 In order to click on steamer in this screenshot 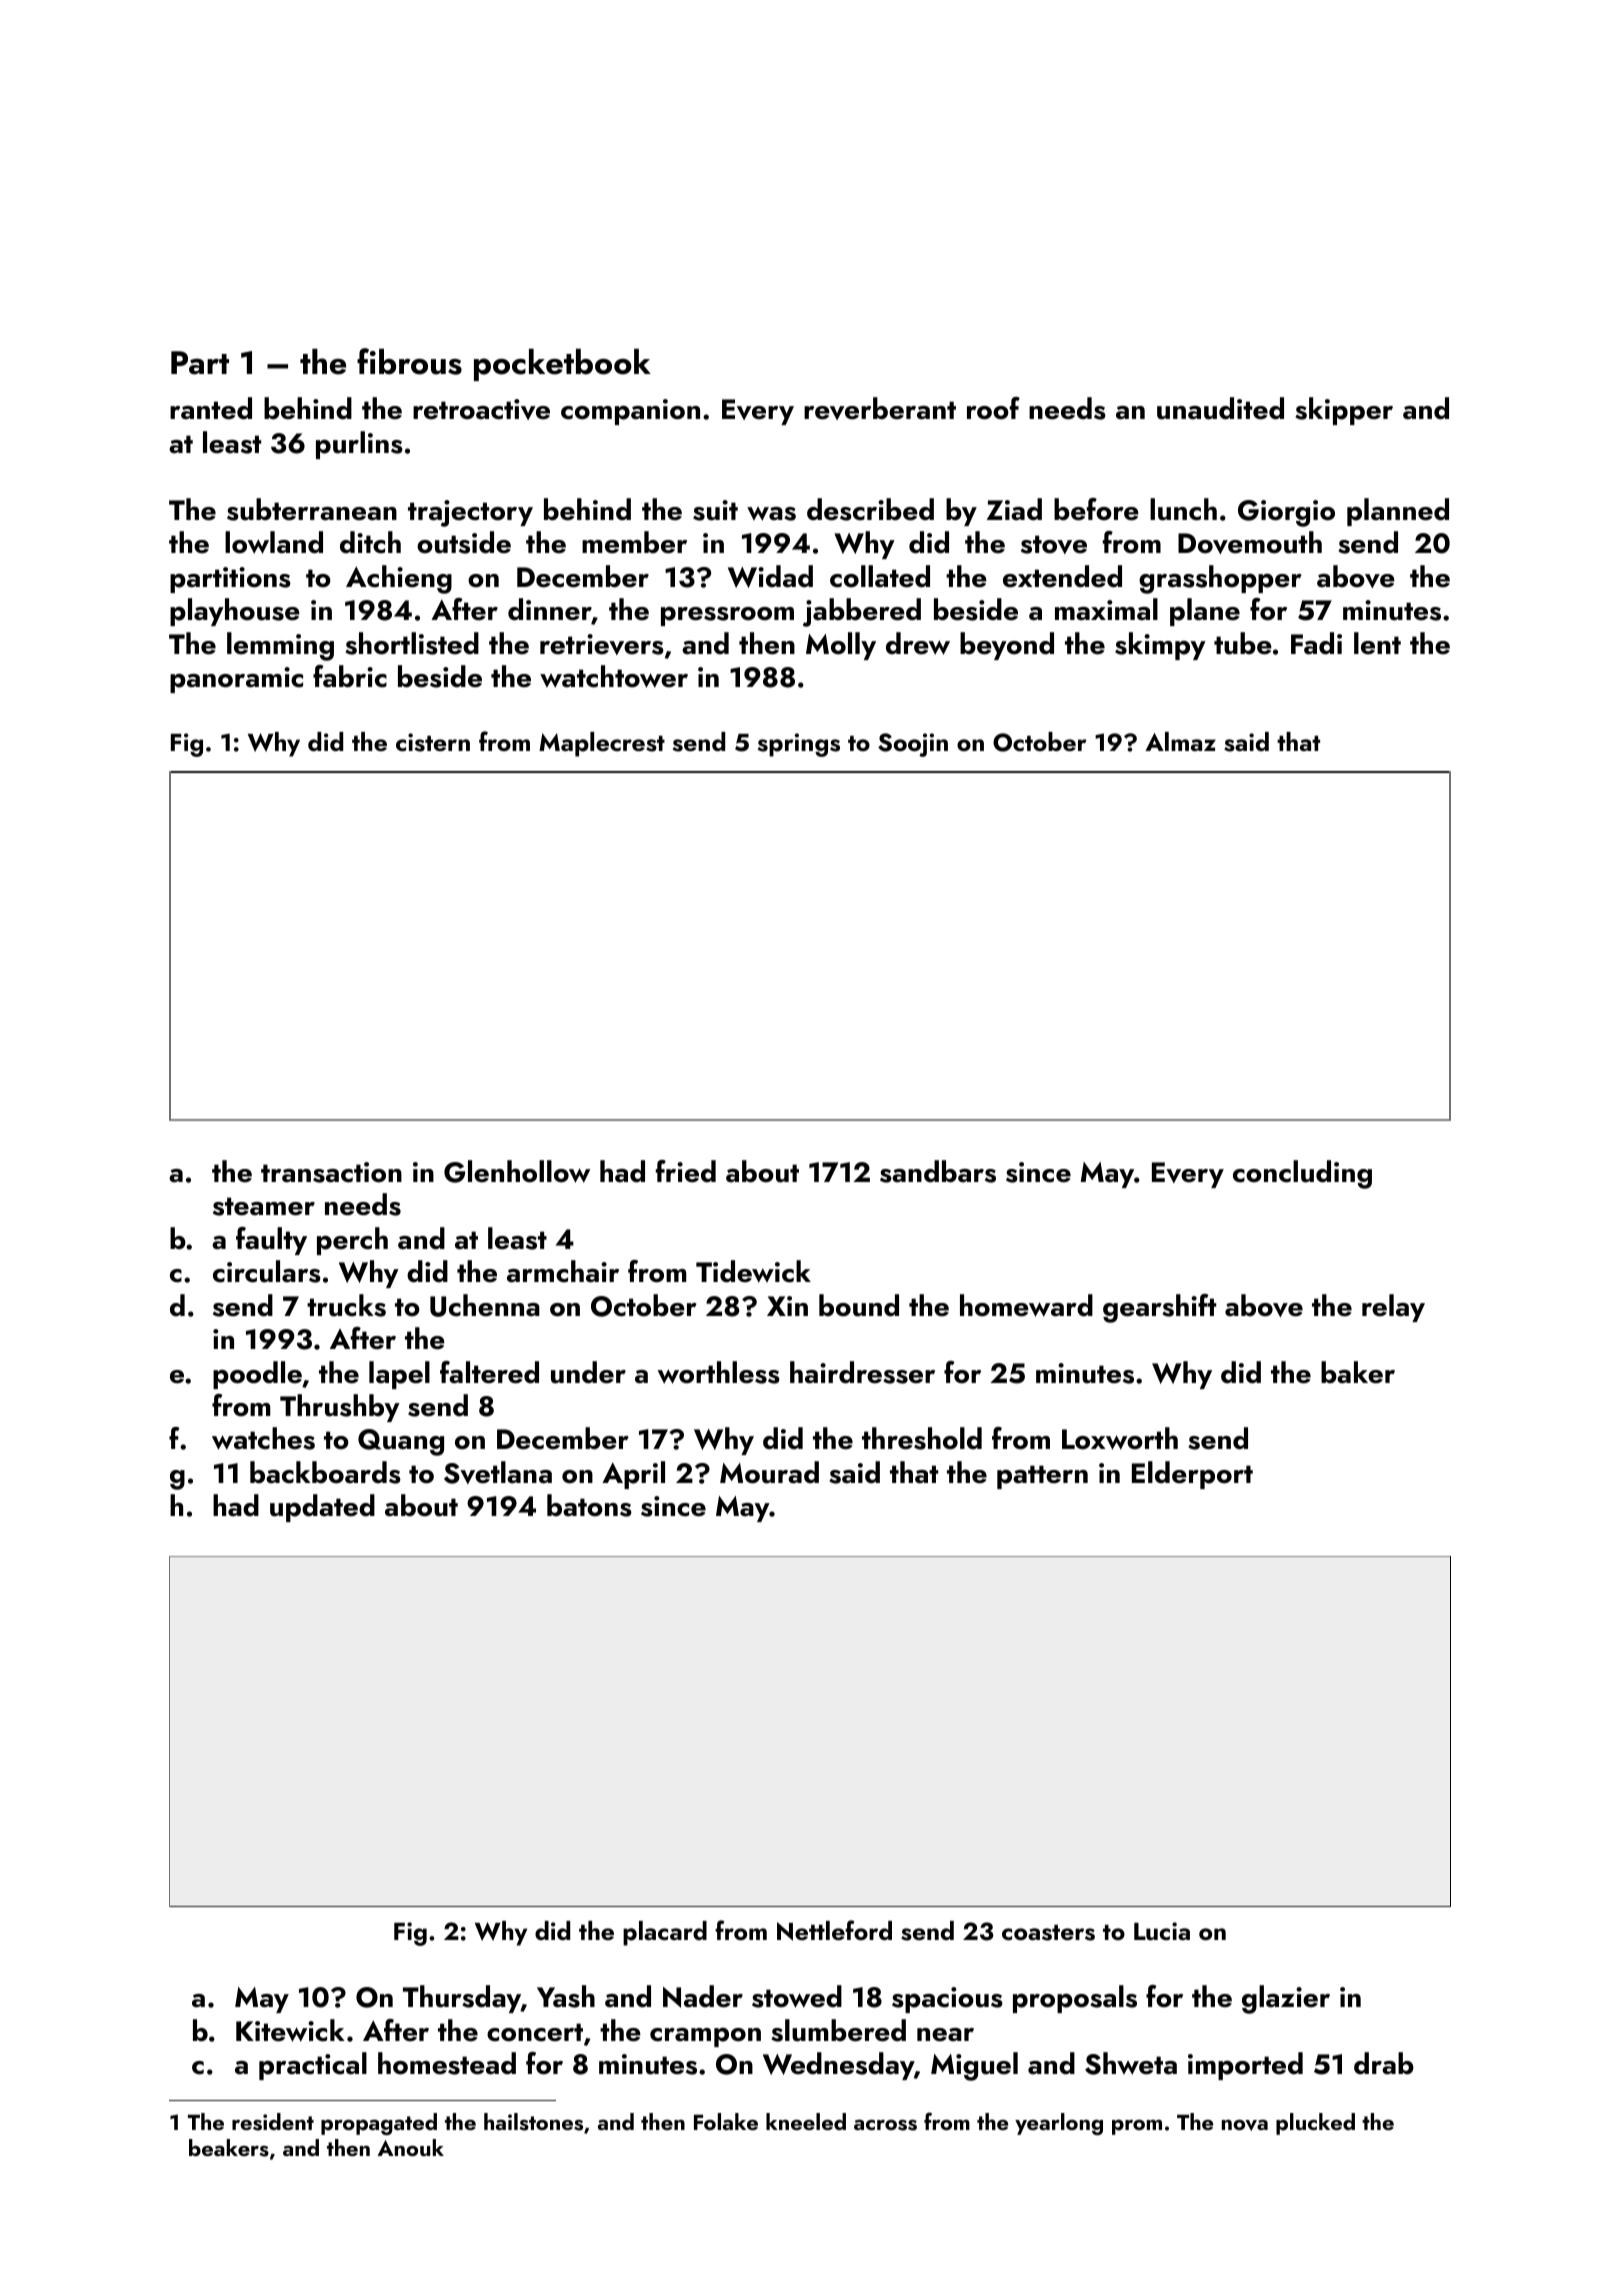, I will do `click(264, 1206)`.
